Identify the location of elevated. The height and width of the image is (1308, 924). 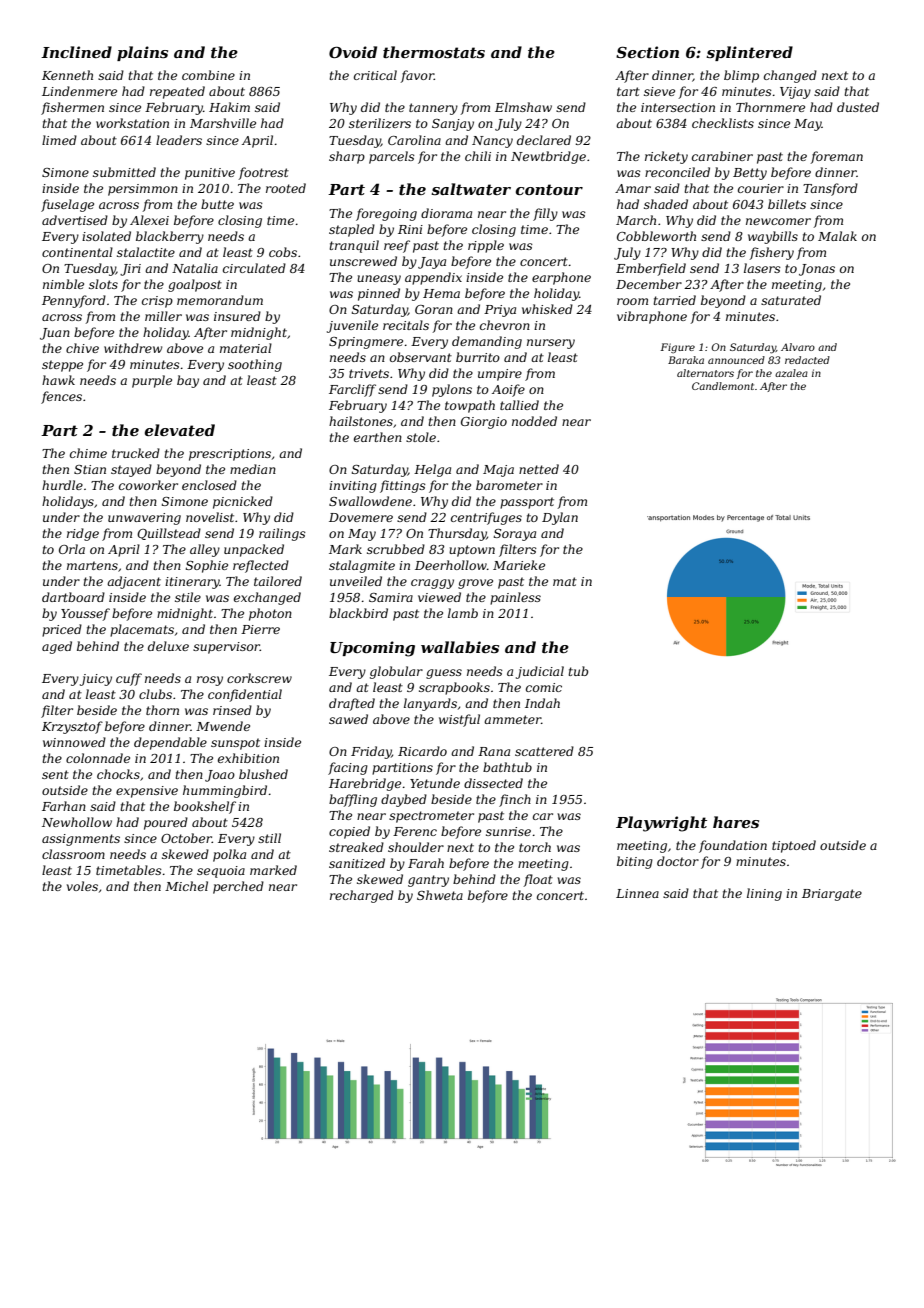
(180, 430).
